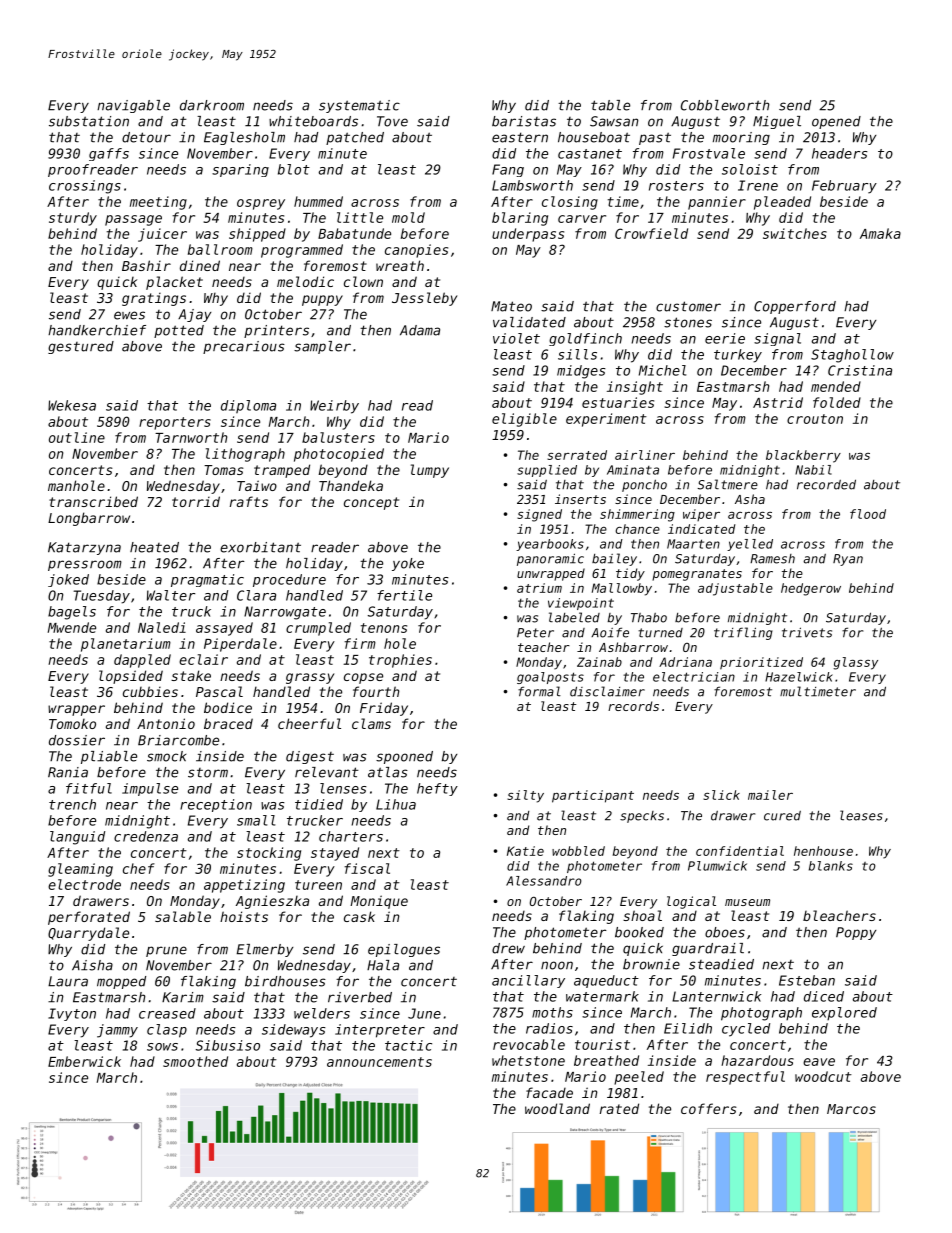 Image resolution: width=952 pixels, height=1233 pixels. What do you see at coordinates (880, 233) in the screenshot?
I see `Amaka` at bounding box center [880, 233].
